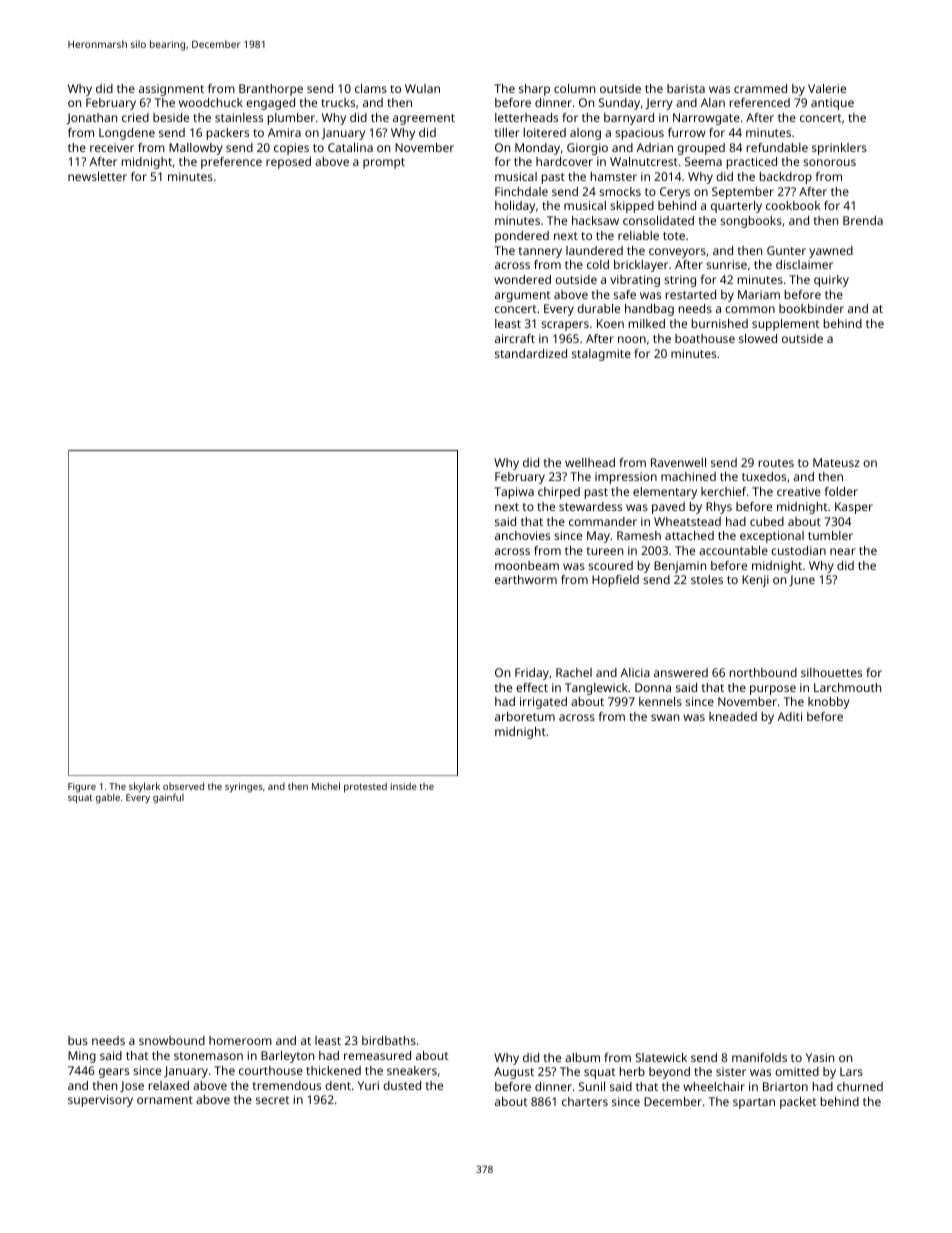  I want to click on loitered, so click(545, 132).
